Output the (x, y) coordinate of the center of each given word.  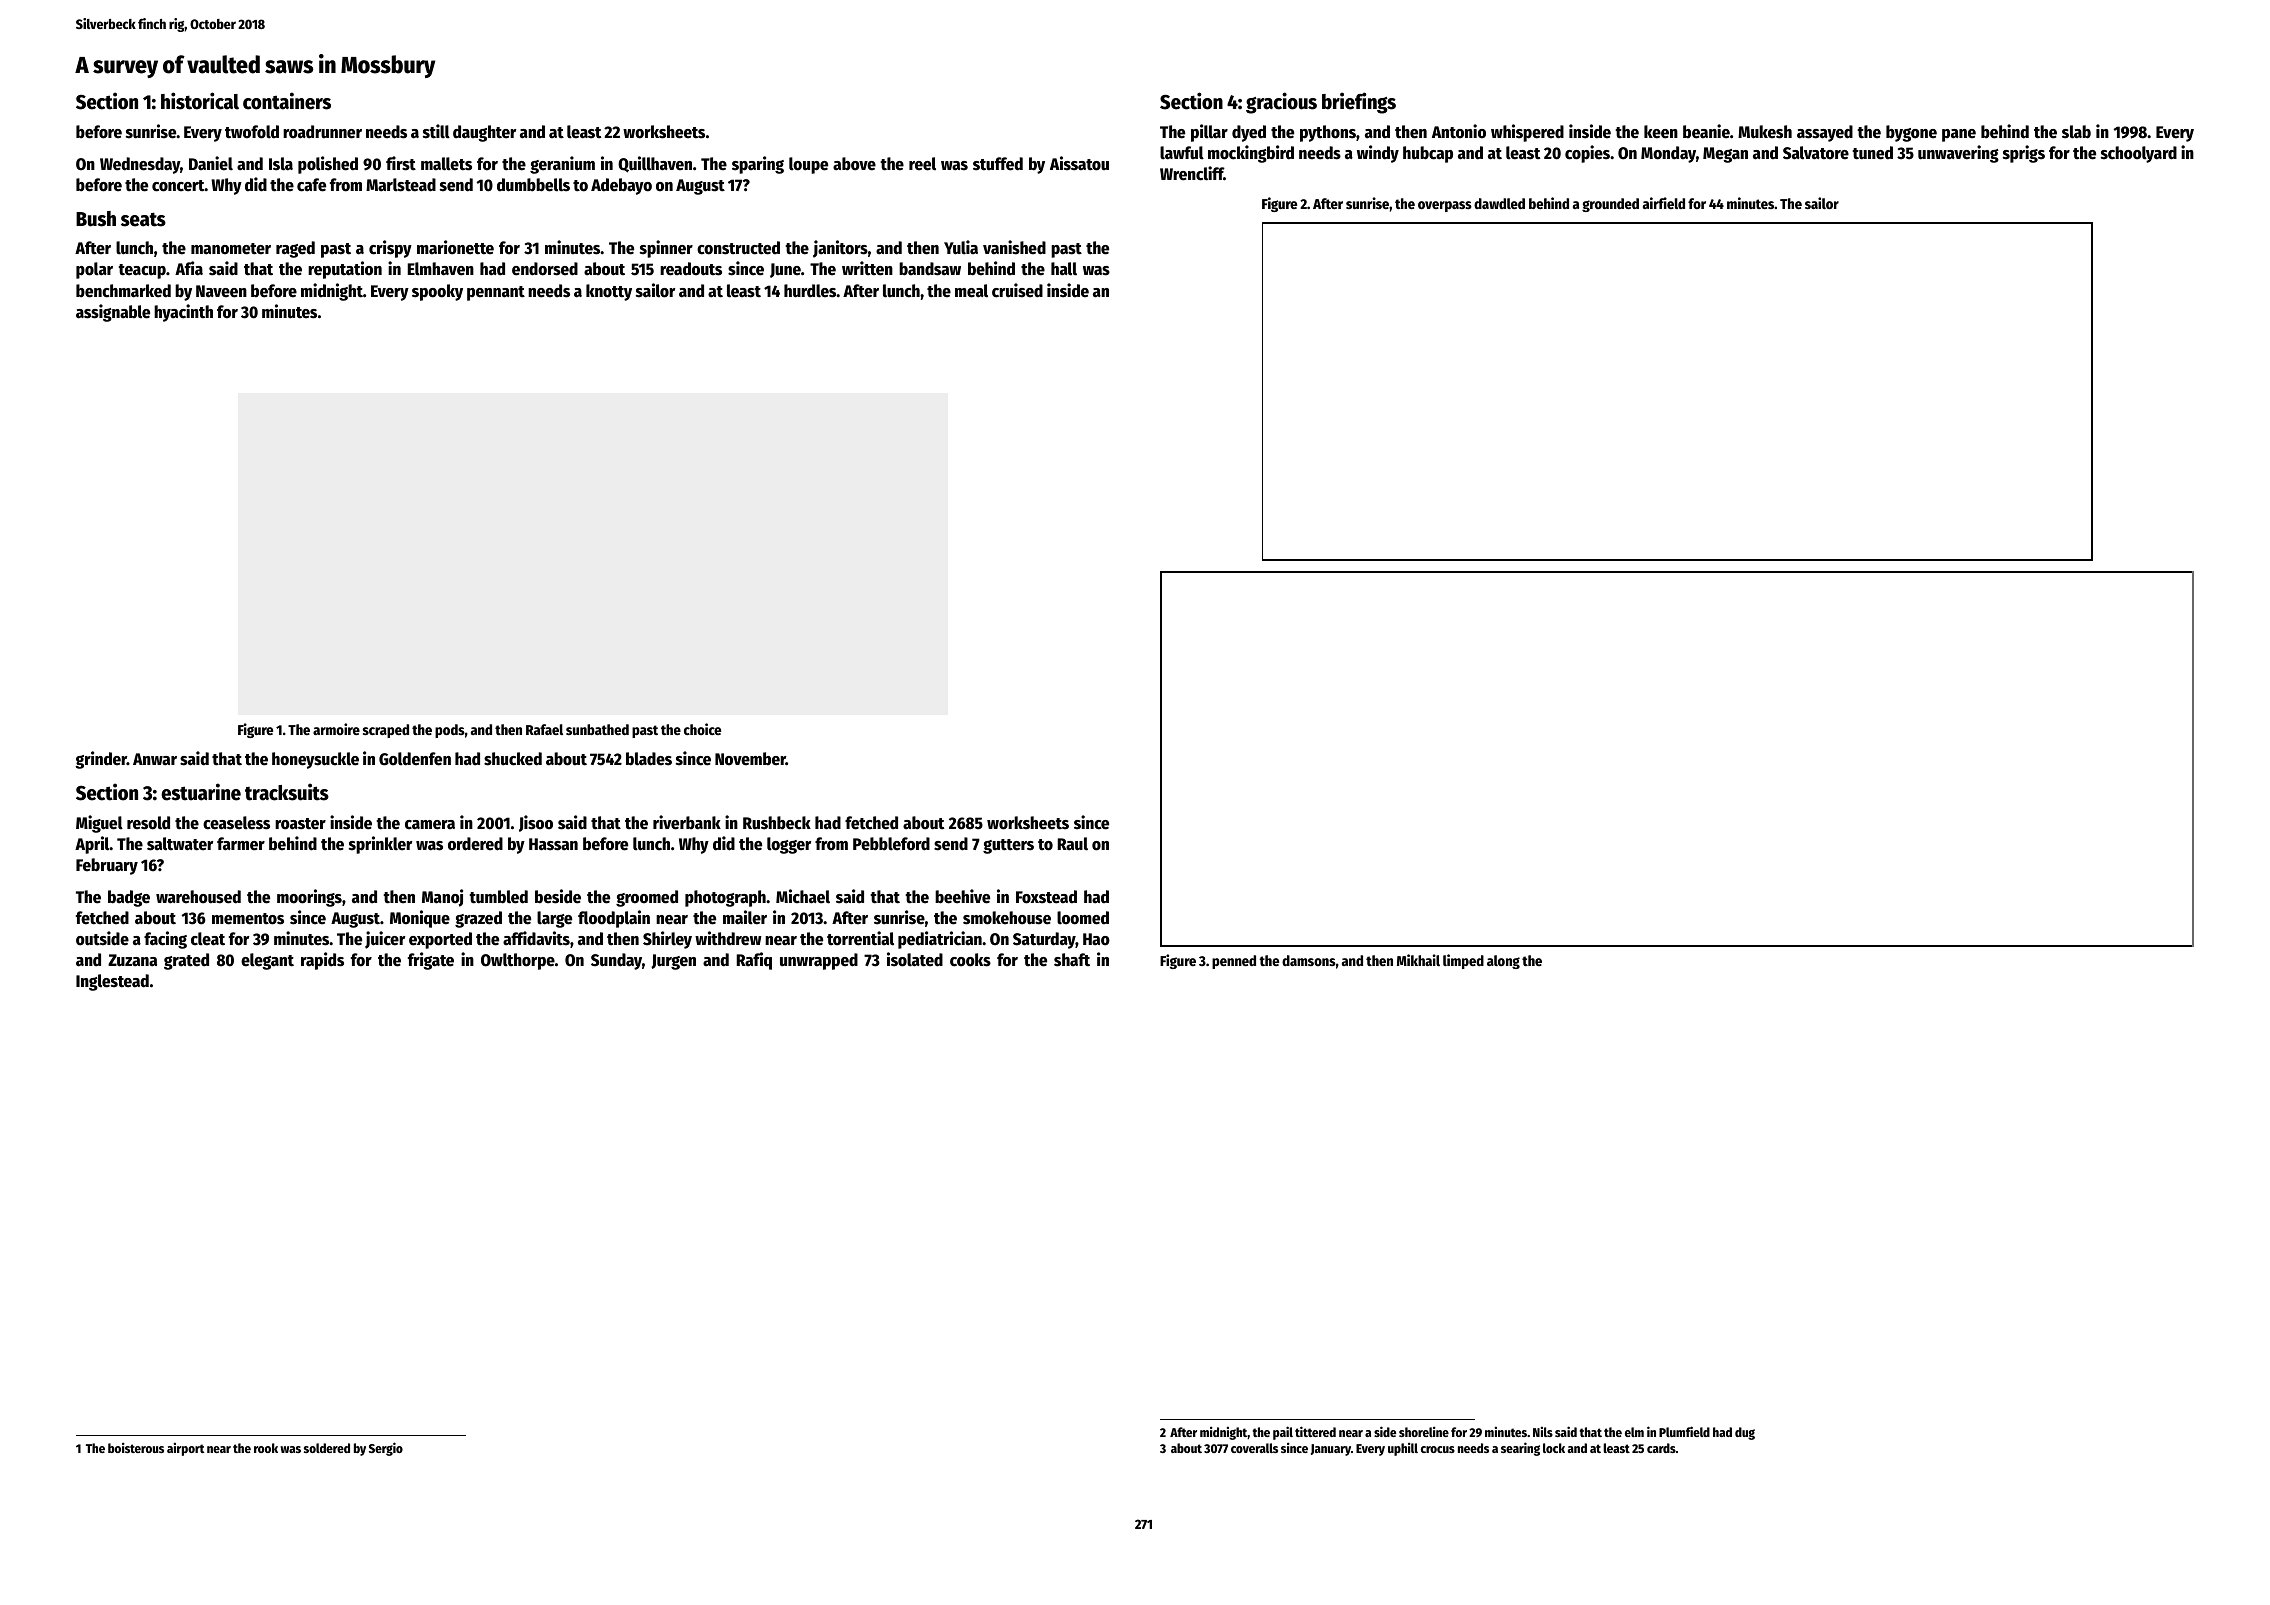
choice (702, 729)
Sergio (386, 1449)
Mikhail (1418, 960)
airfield (1664, 203)
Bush (96, 219)
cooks (970, 960)
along (1503, 962)
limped (1463, 961)
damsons (1309, 960)
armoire (336, 729)
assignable (113, 313)
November (750, 759)
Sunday (616, 961)
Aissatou (1079, 163)
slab (2076, 132)
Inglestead (112, 982)
